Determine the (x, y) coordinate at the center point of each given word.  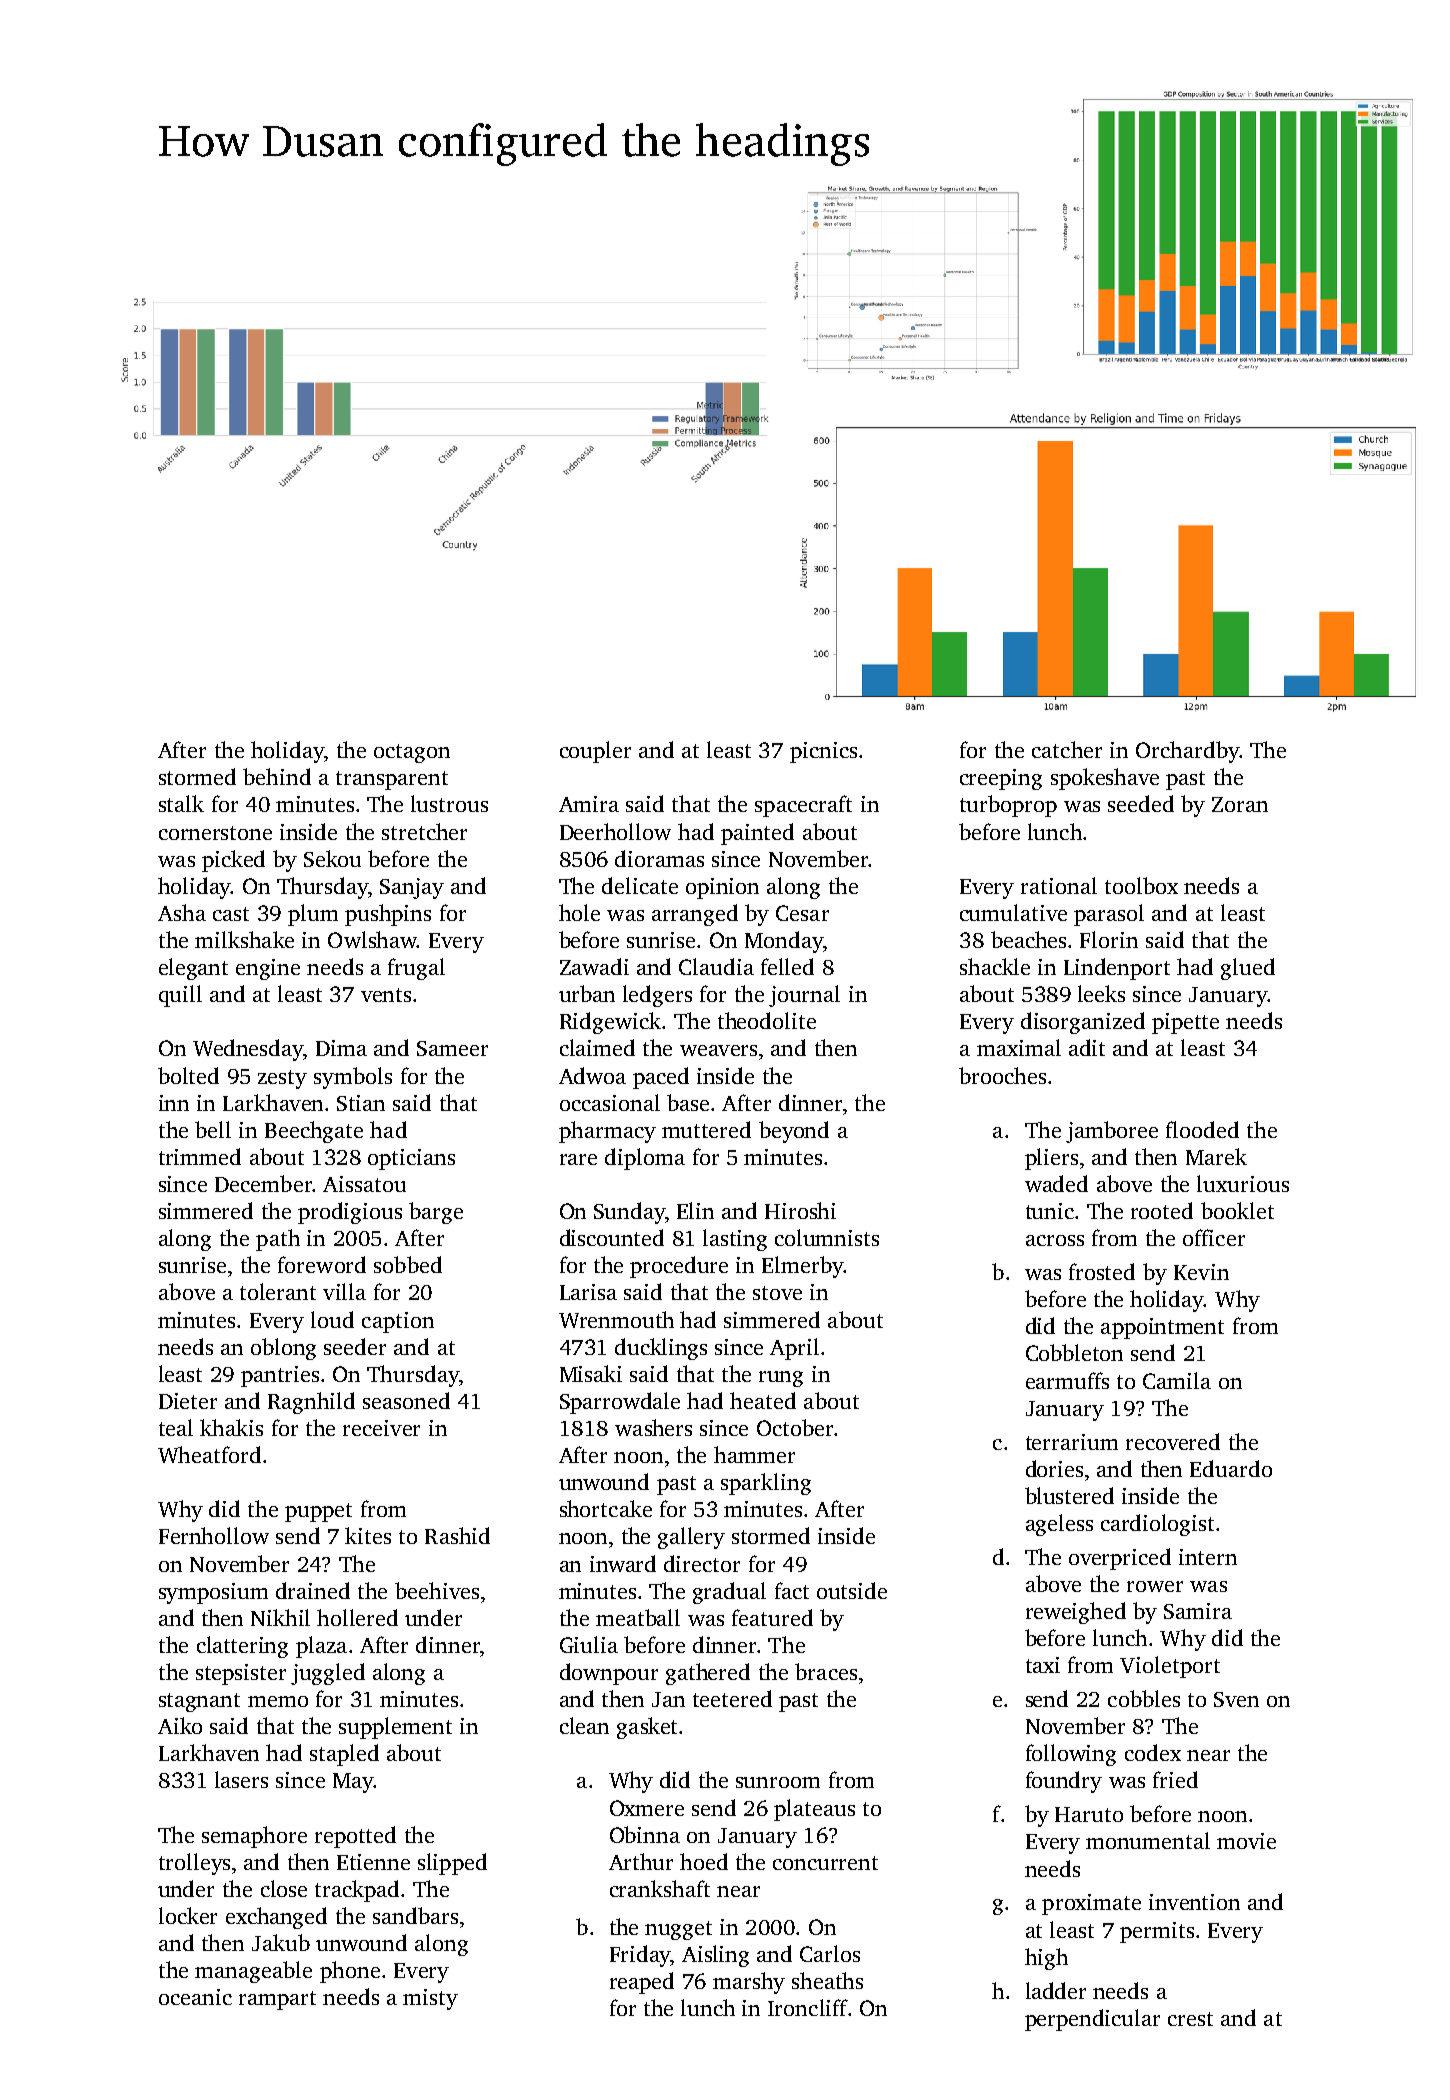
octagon (412, 753)
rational (1059, 885)
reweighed (1076, 1613)
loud (332, 1319)
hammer (754, 1454)
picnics (823, 752)
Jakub (281, 1942)
